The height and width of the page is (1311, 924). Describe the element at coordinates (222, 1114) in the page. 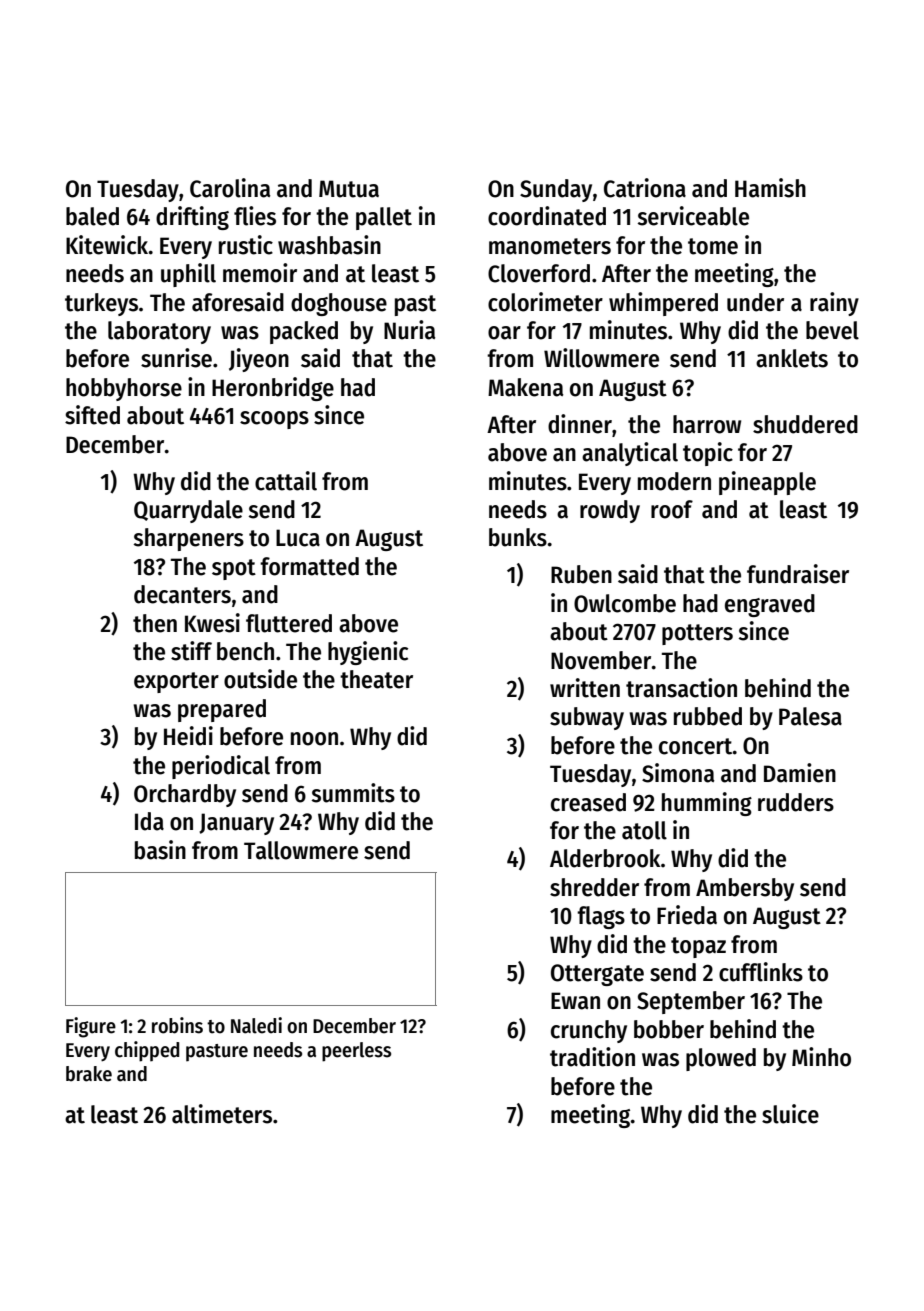

I see `altimeters` at that location.
